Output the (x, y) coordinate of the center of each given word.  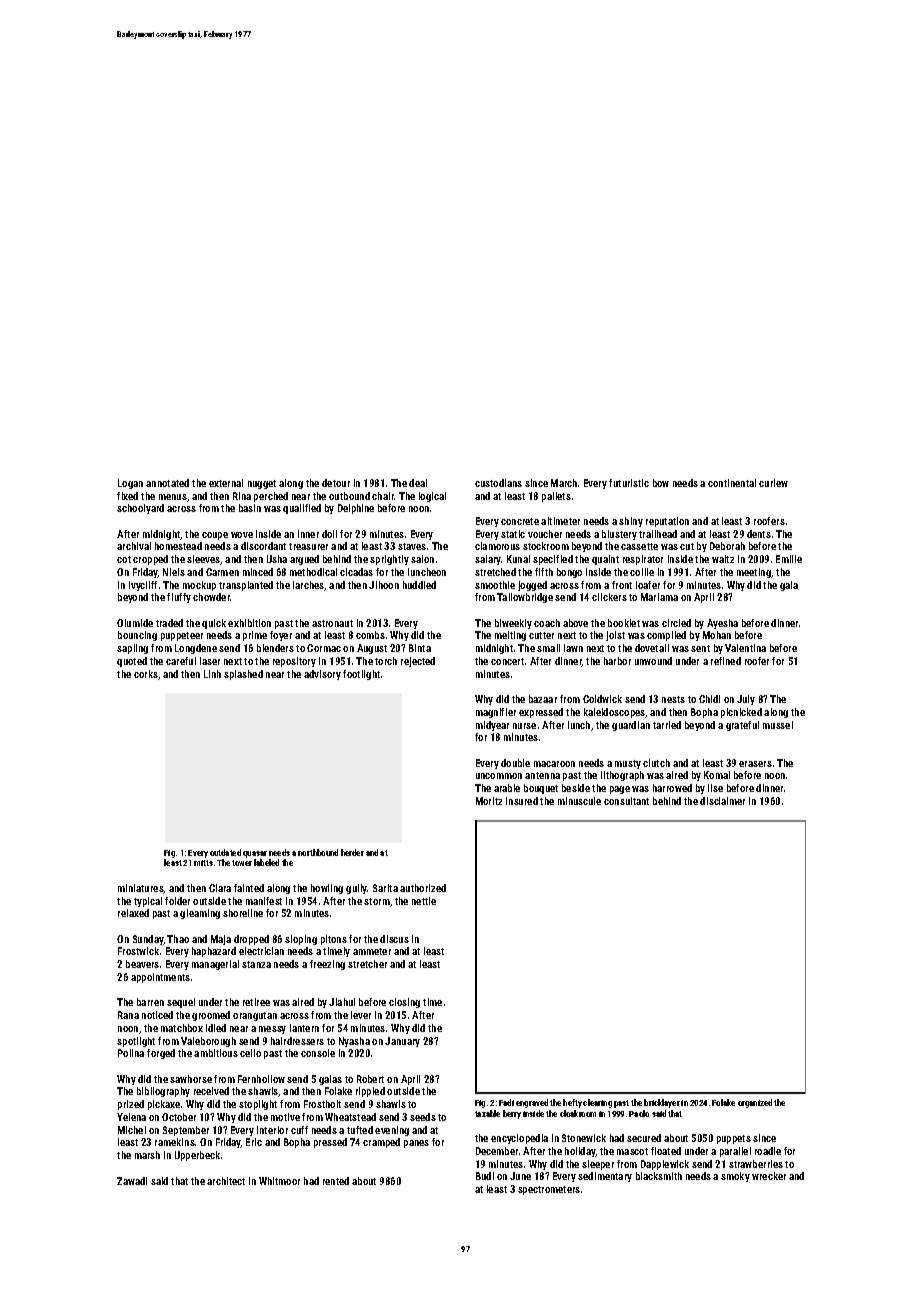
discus (394, 939)
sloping (301, 940)
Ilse (715, 788)
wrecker (769, 1176)
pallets (556, 497)
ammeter (372, 951)
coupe (215, 536)
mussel (778, 725)
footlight (361, 675)
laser (210, 661)
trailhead (658, 534)
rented (336, 1181)
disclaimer (722, 801)
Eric (254, 1142)
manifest (264, 901)
